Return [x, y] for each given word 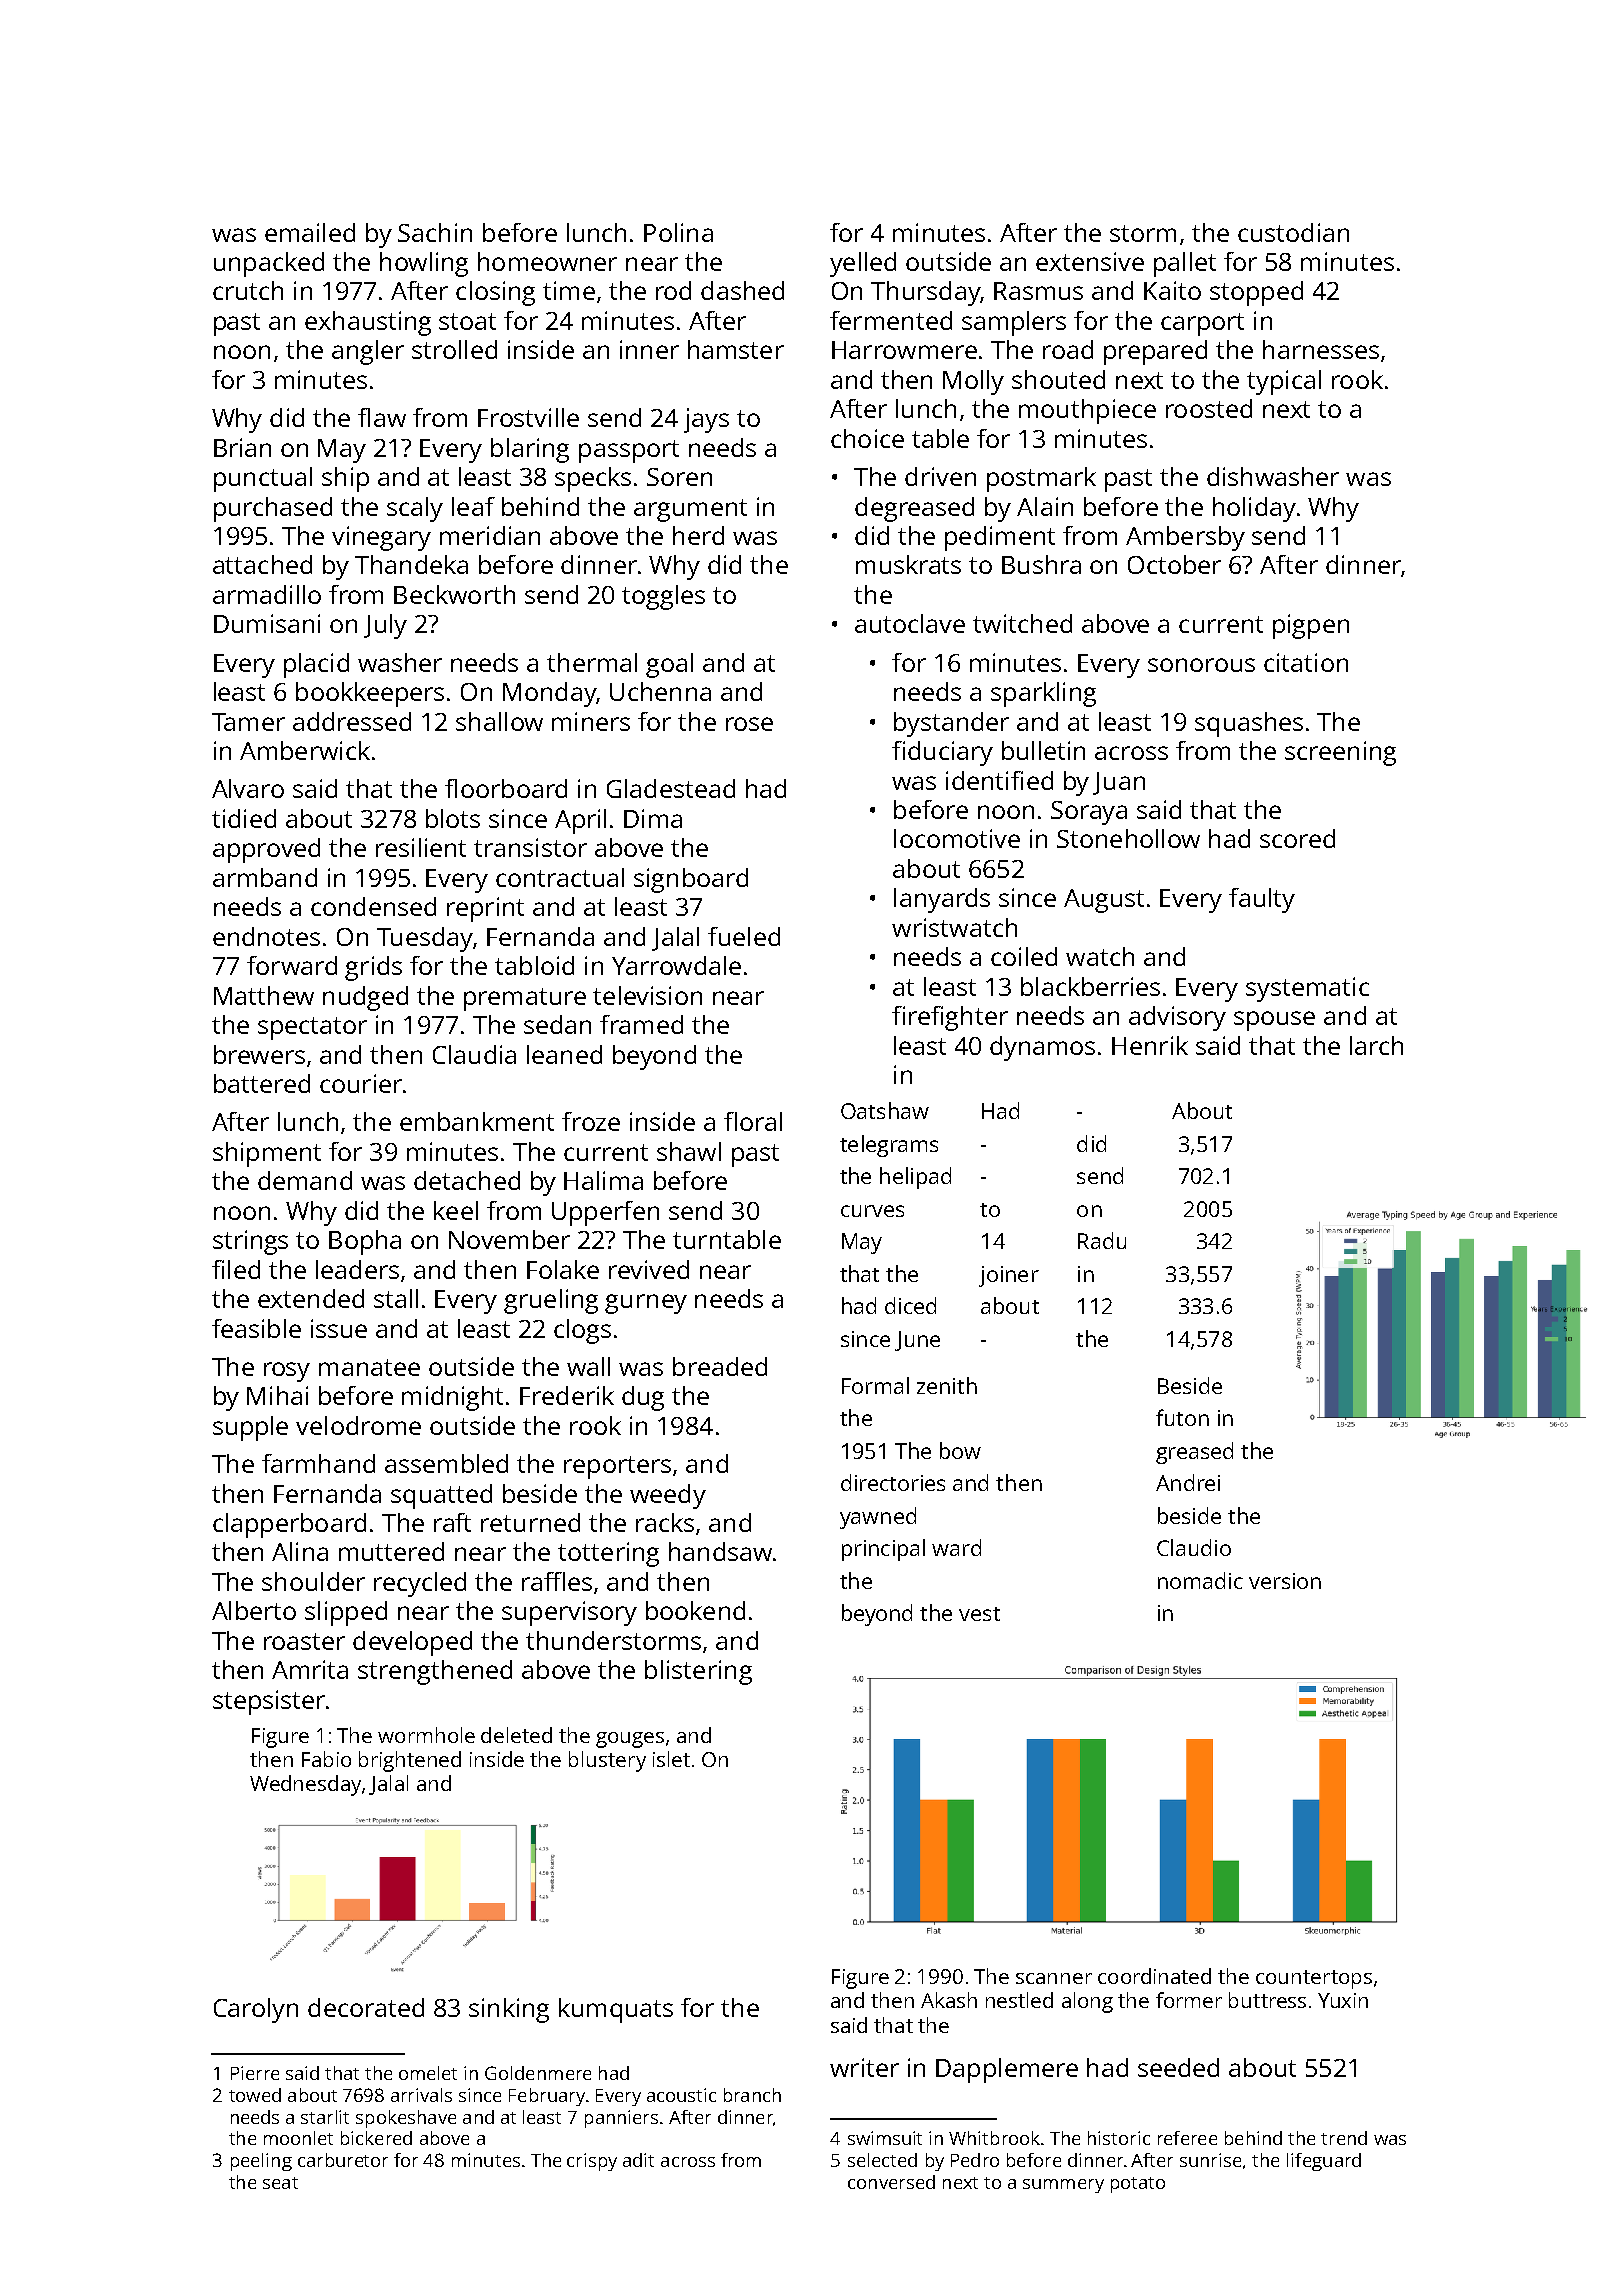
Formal [875, 1385]
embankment [477, 1121]
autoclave [910, 623]
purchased [273, 509]
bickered [376, 2138]
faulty [1262, 900]
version [1285, 1581]
